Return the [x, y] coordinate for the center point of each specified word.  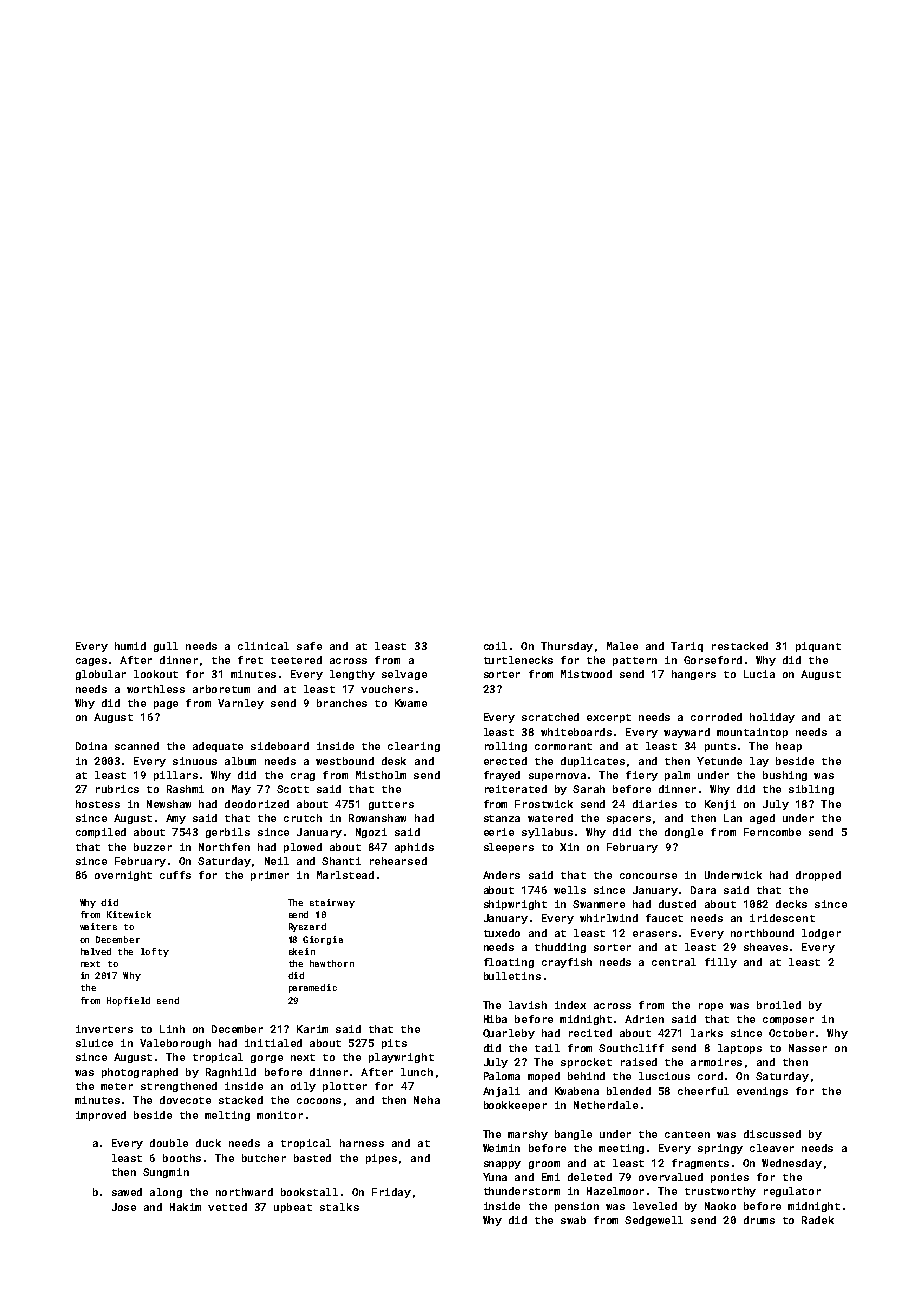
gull [166, 647]
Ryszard [307, 927]
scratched [550, 717]
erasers [655, 934]
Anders [501, 875]
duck [208, 1143]
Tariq [687, 647]
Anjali [501, 1092]
